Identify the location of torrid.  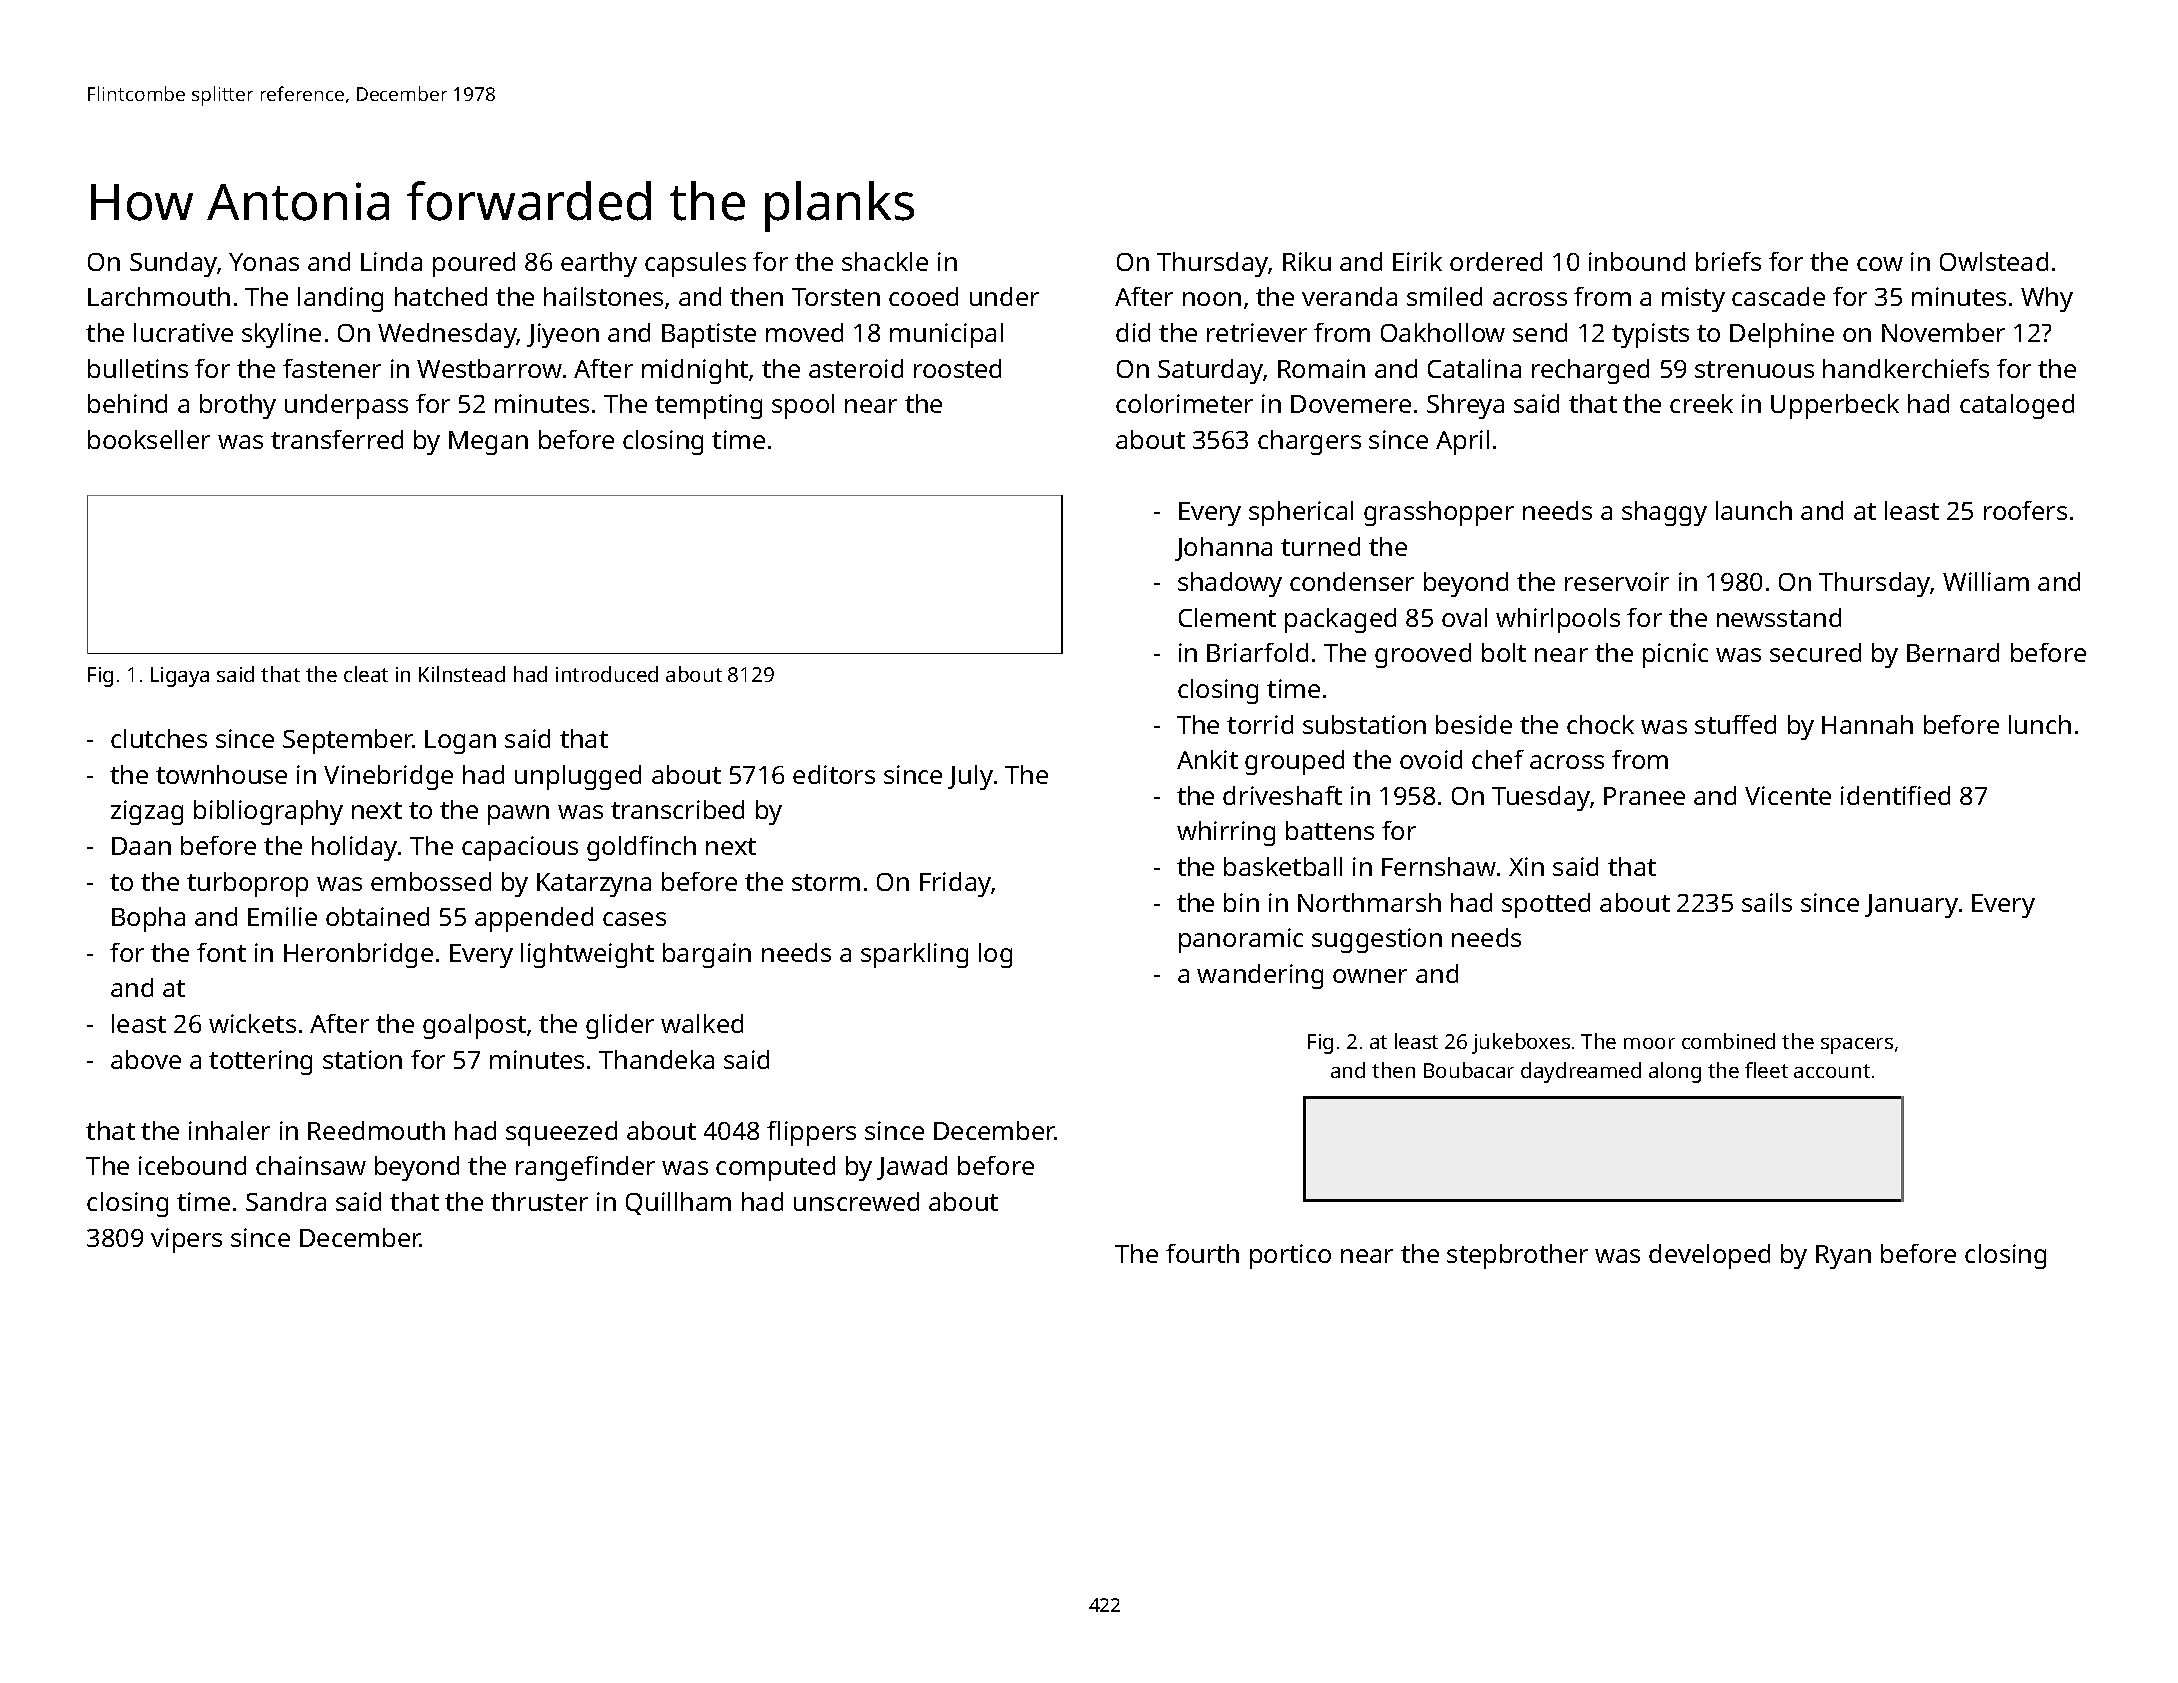
(1260, 724).
